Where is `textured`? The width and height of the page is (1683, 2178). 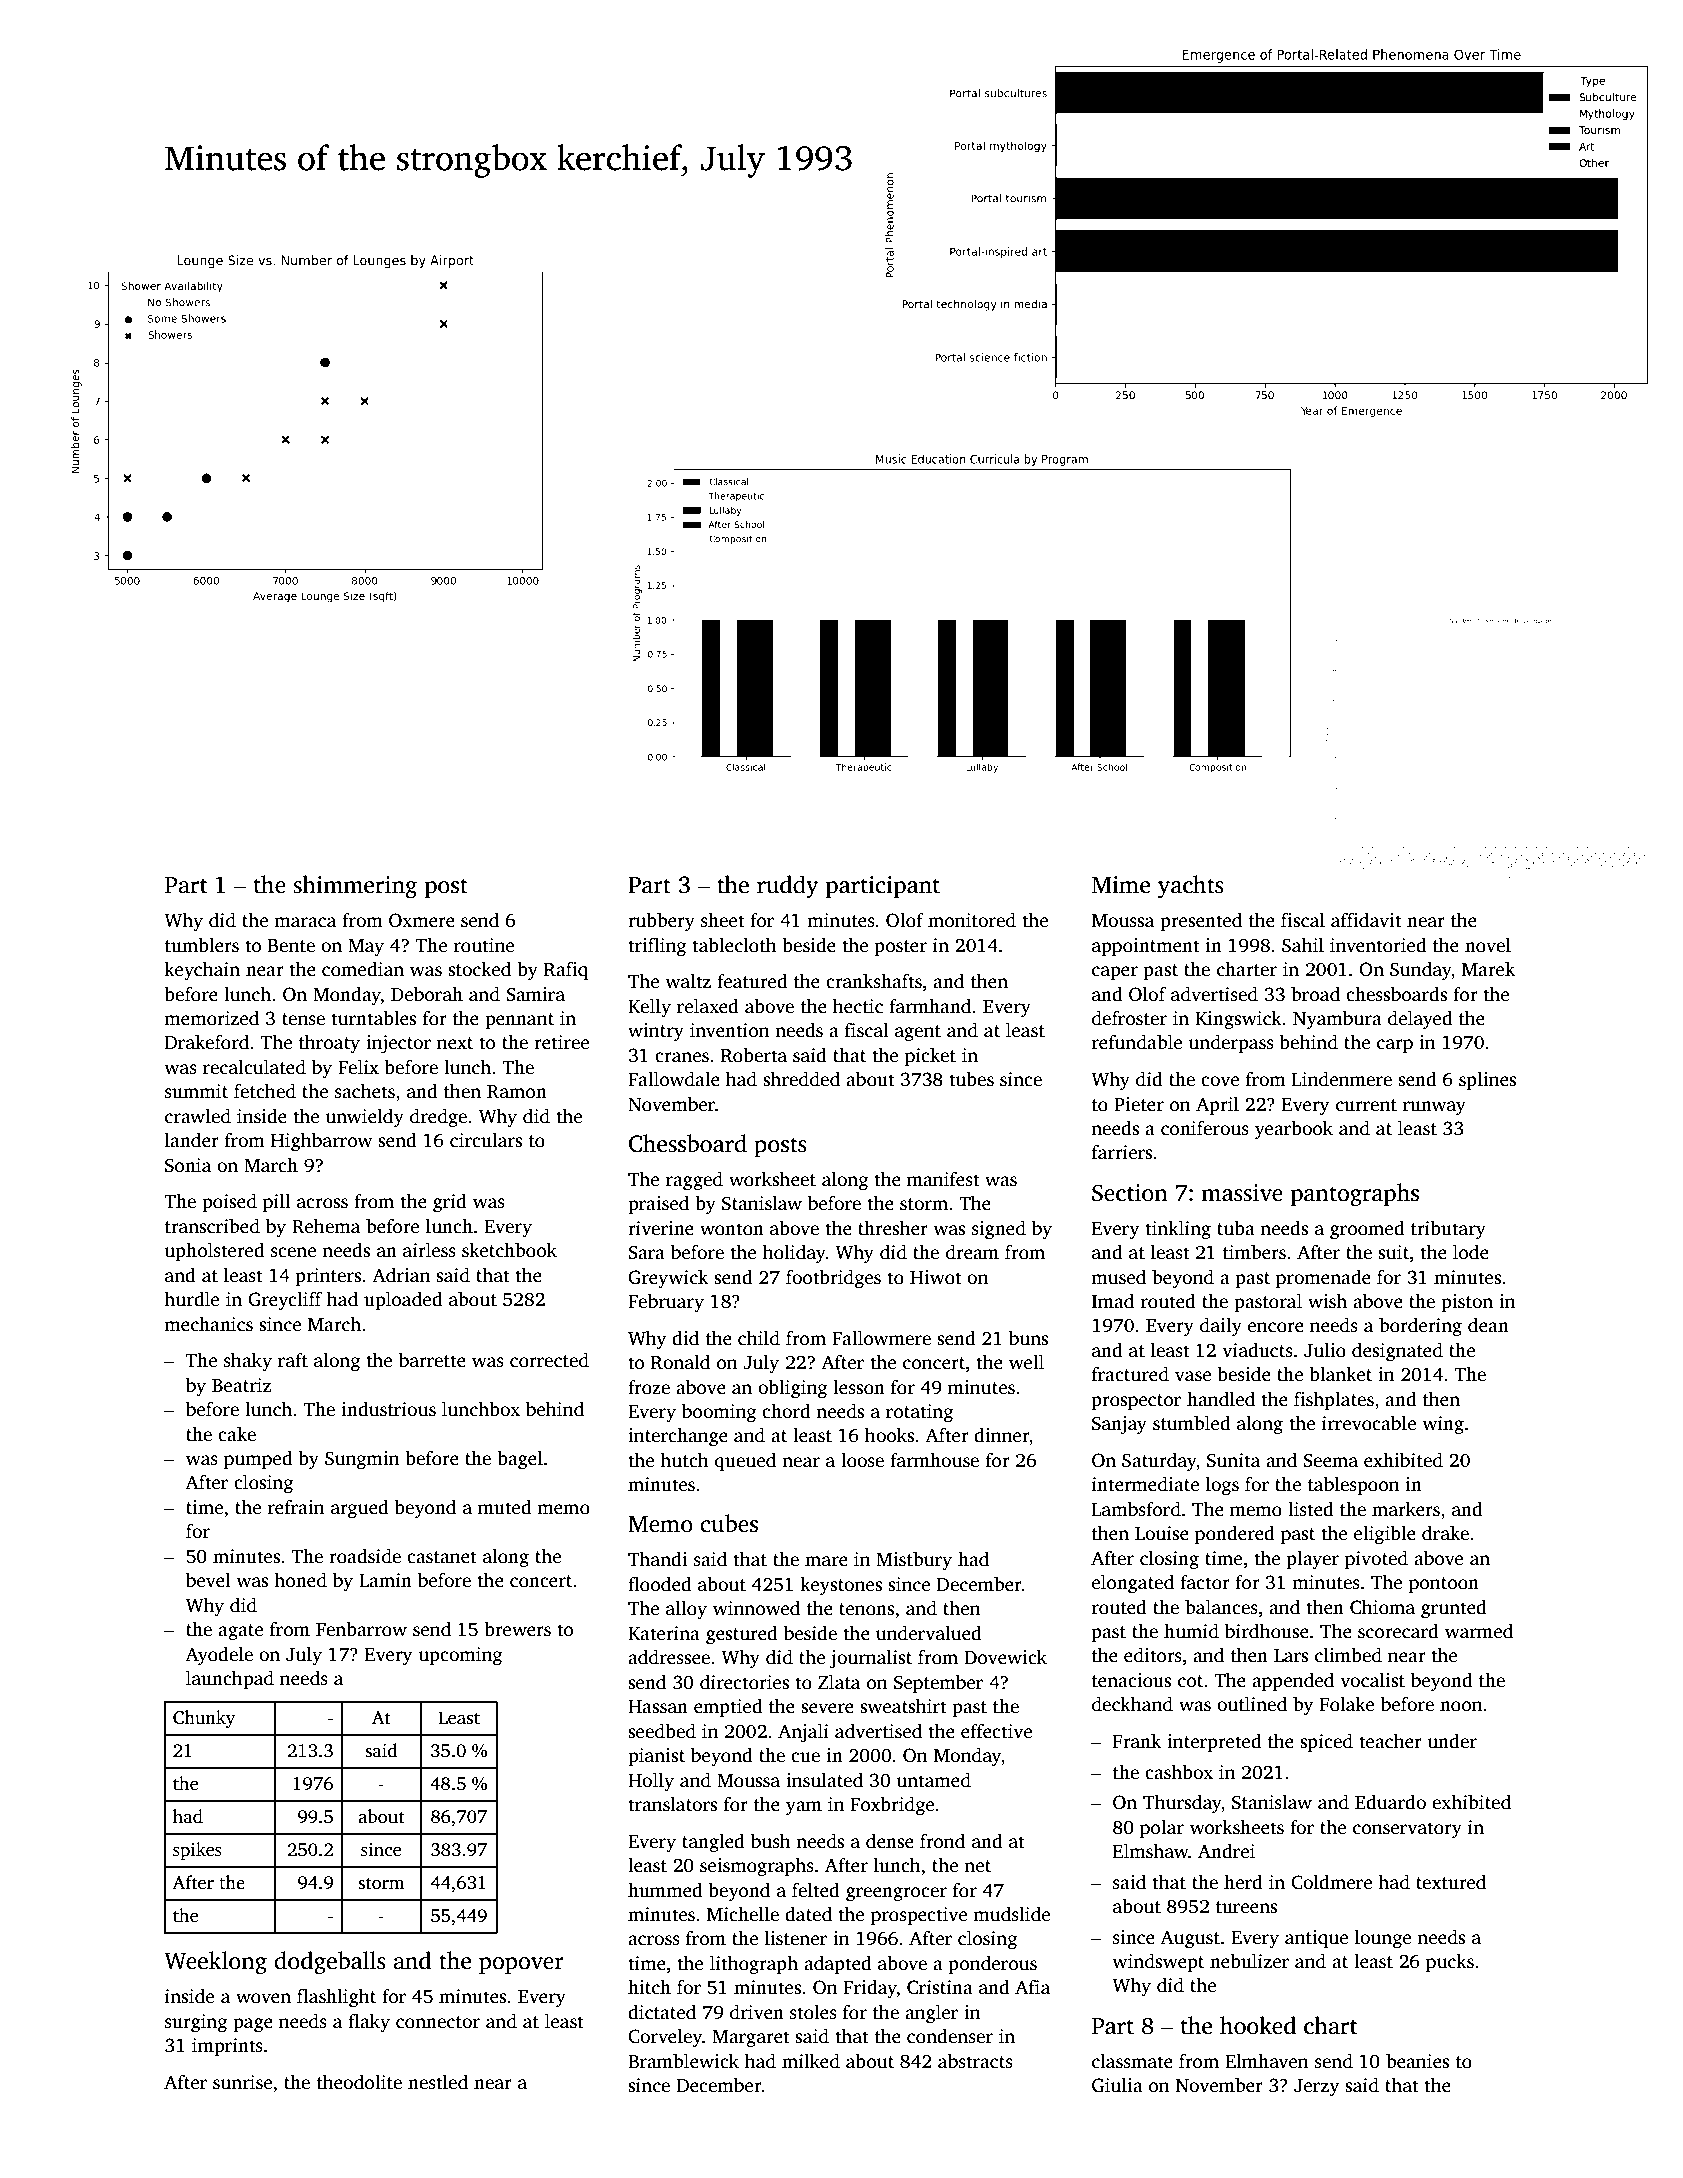 textured is located at coordinates (1451, 1882).
